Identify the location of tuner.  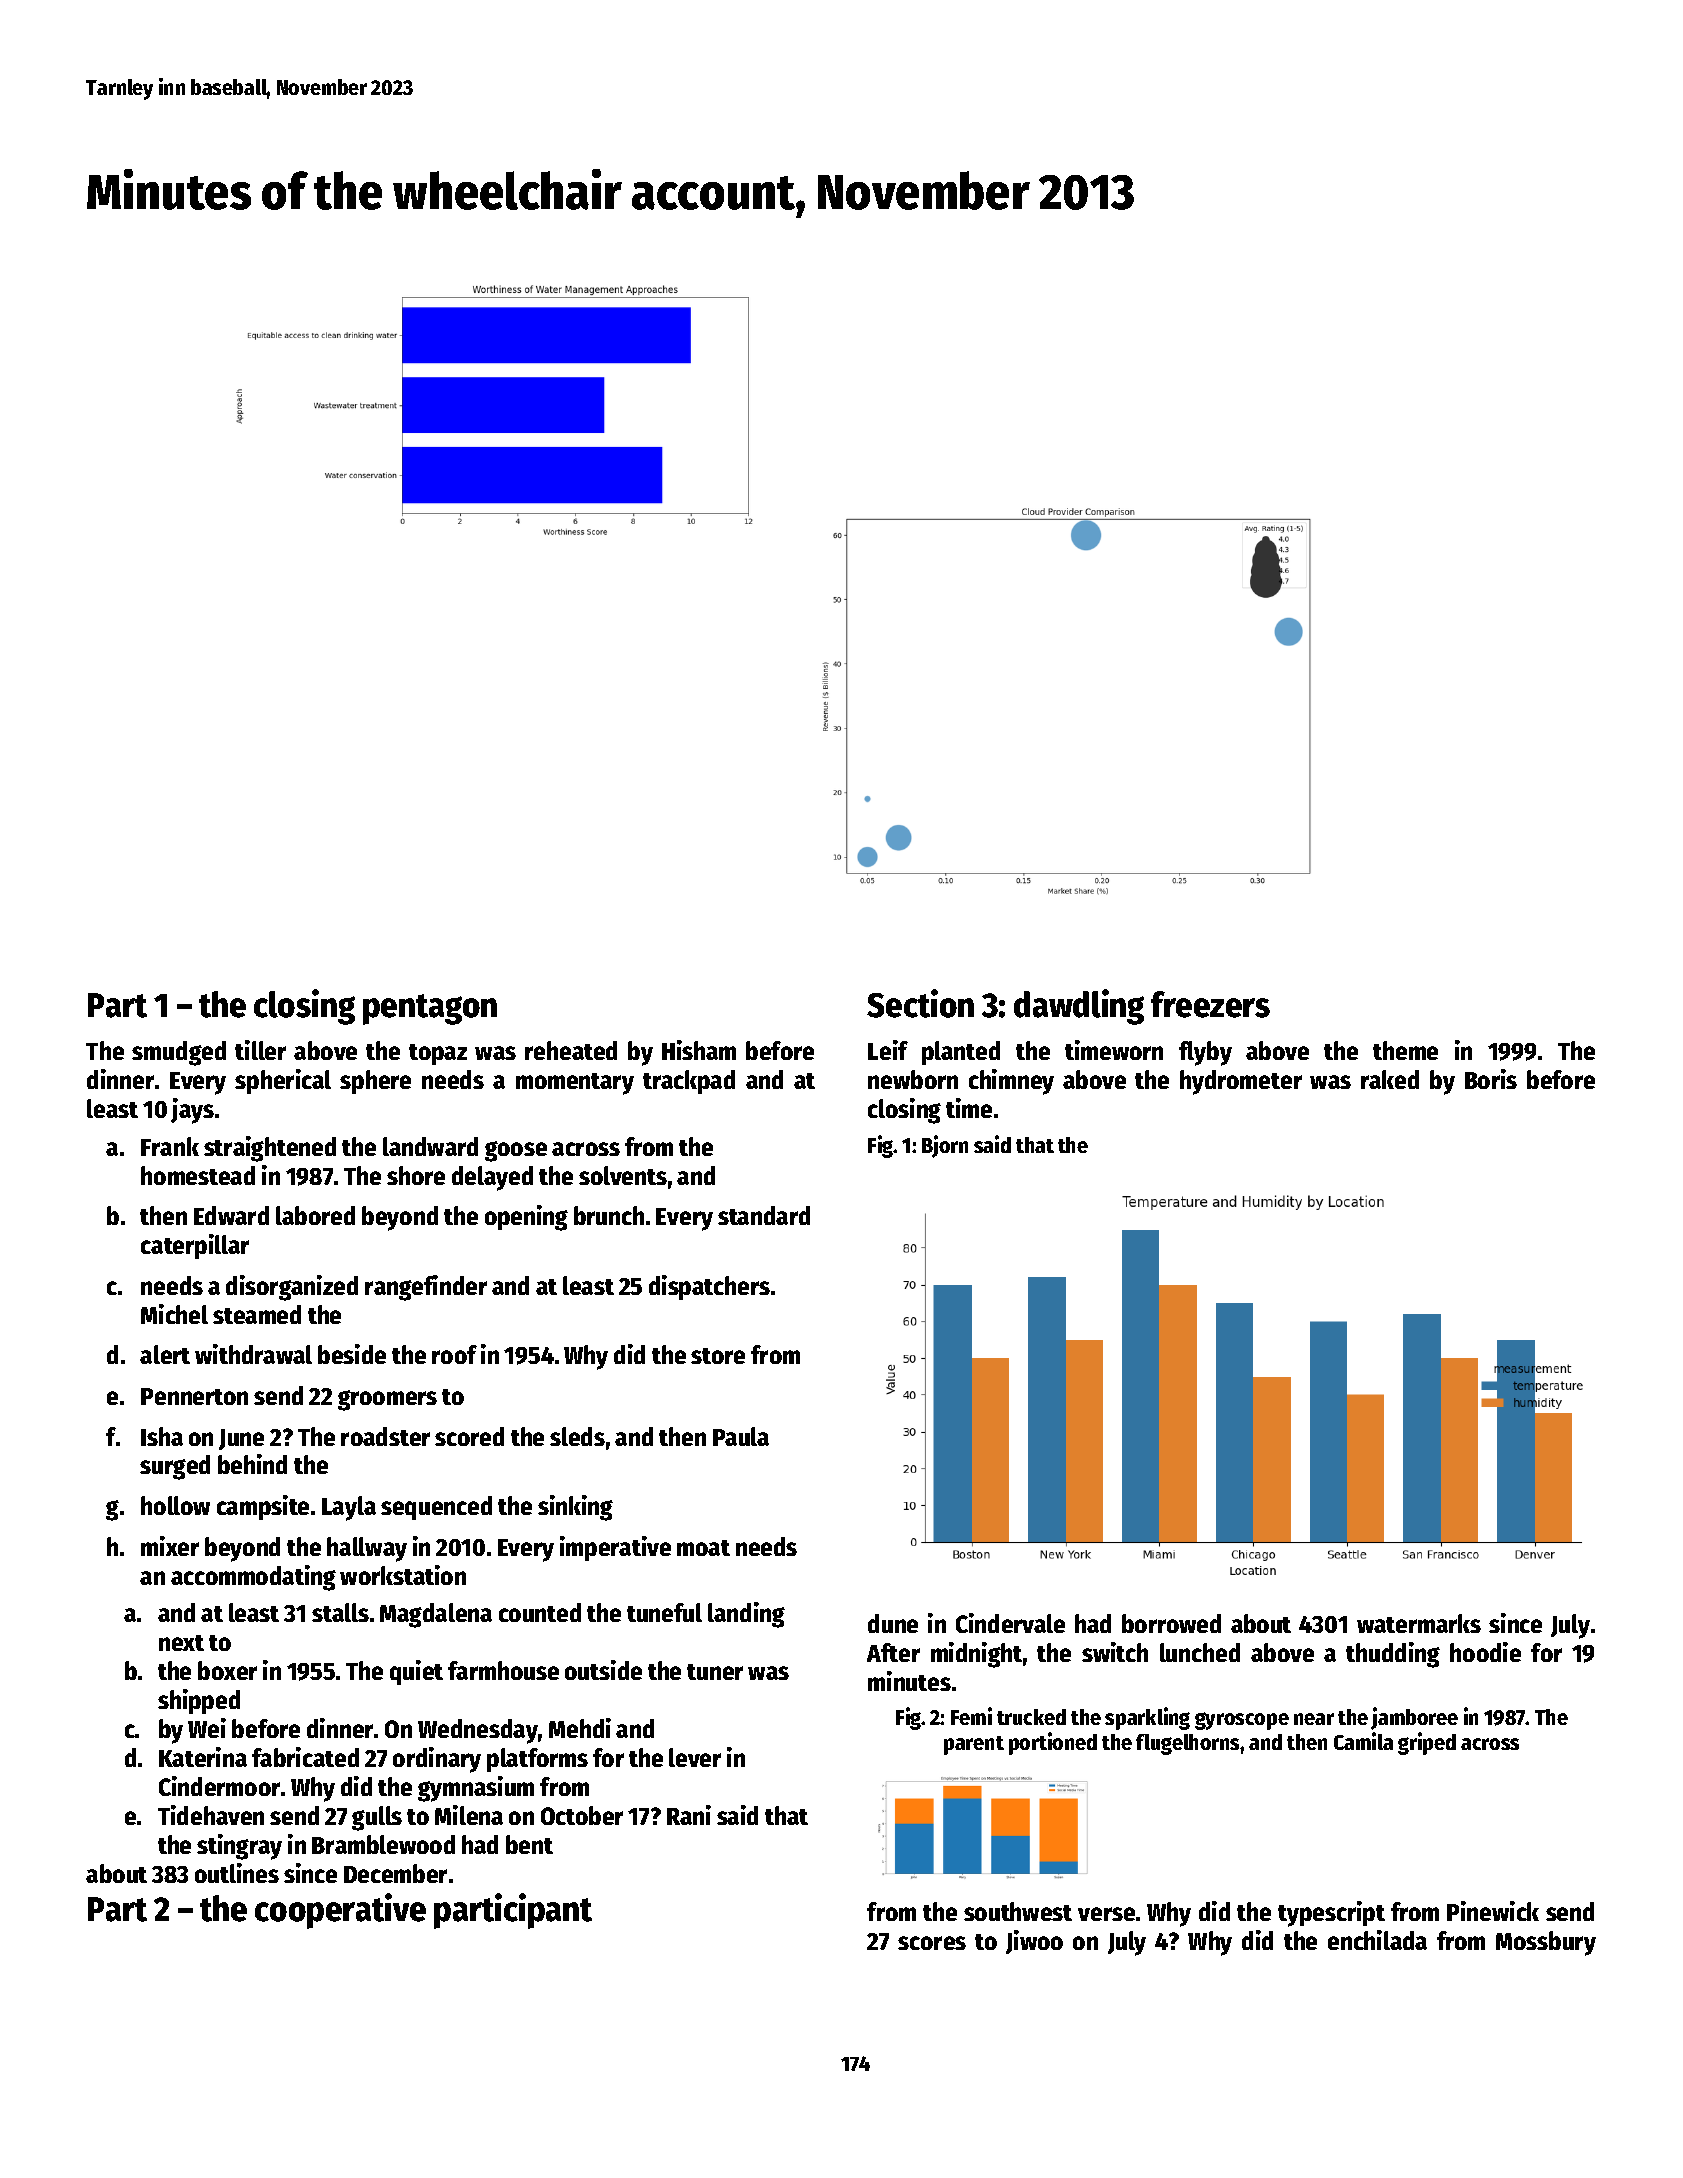
(715, 1672).
